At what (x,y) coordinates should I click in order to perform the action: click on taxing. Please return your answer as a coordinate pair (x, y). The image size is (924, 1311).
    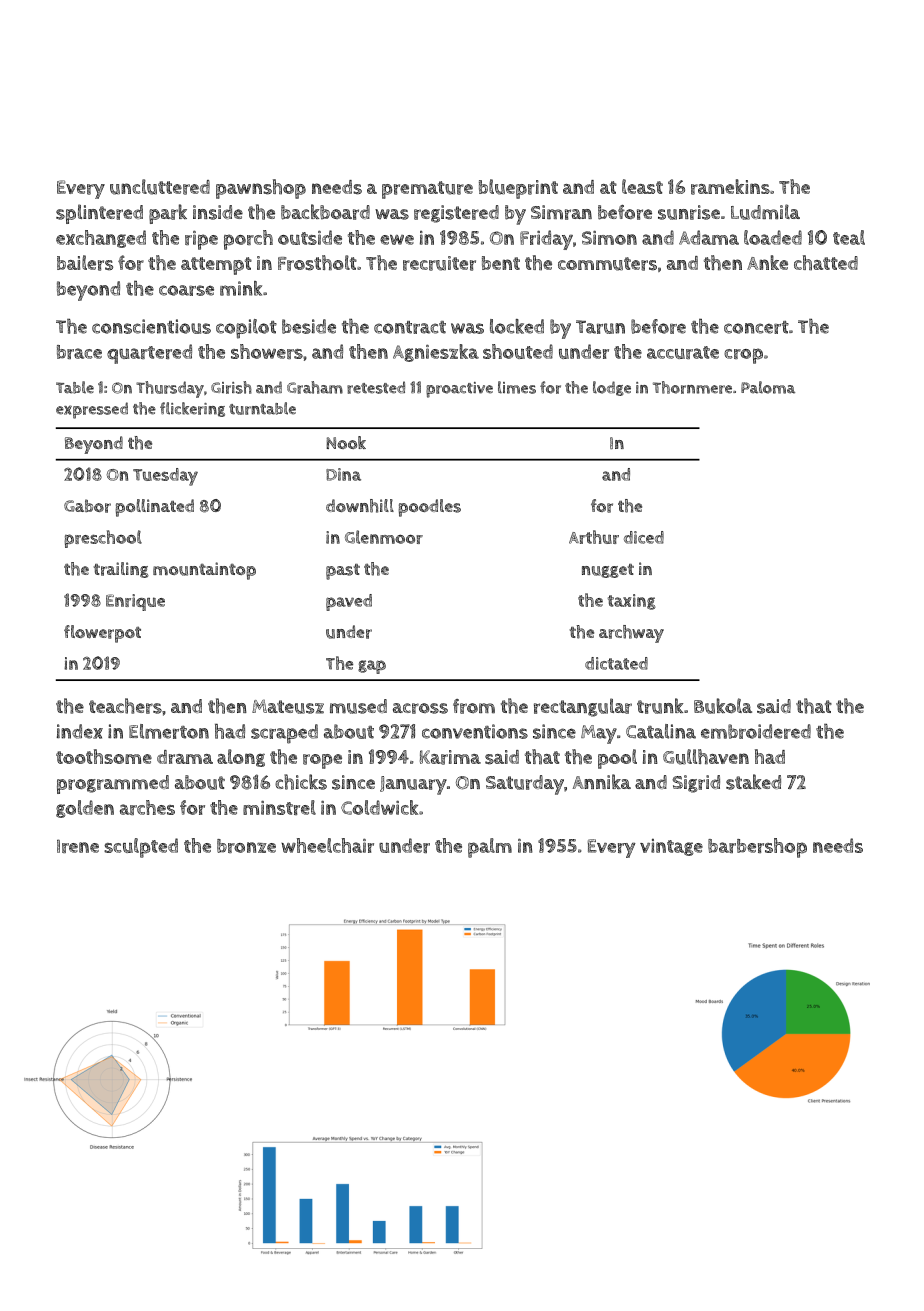
    Looking at the image, I should click on (632, 602).
